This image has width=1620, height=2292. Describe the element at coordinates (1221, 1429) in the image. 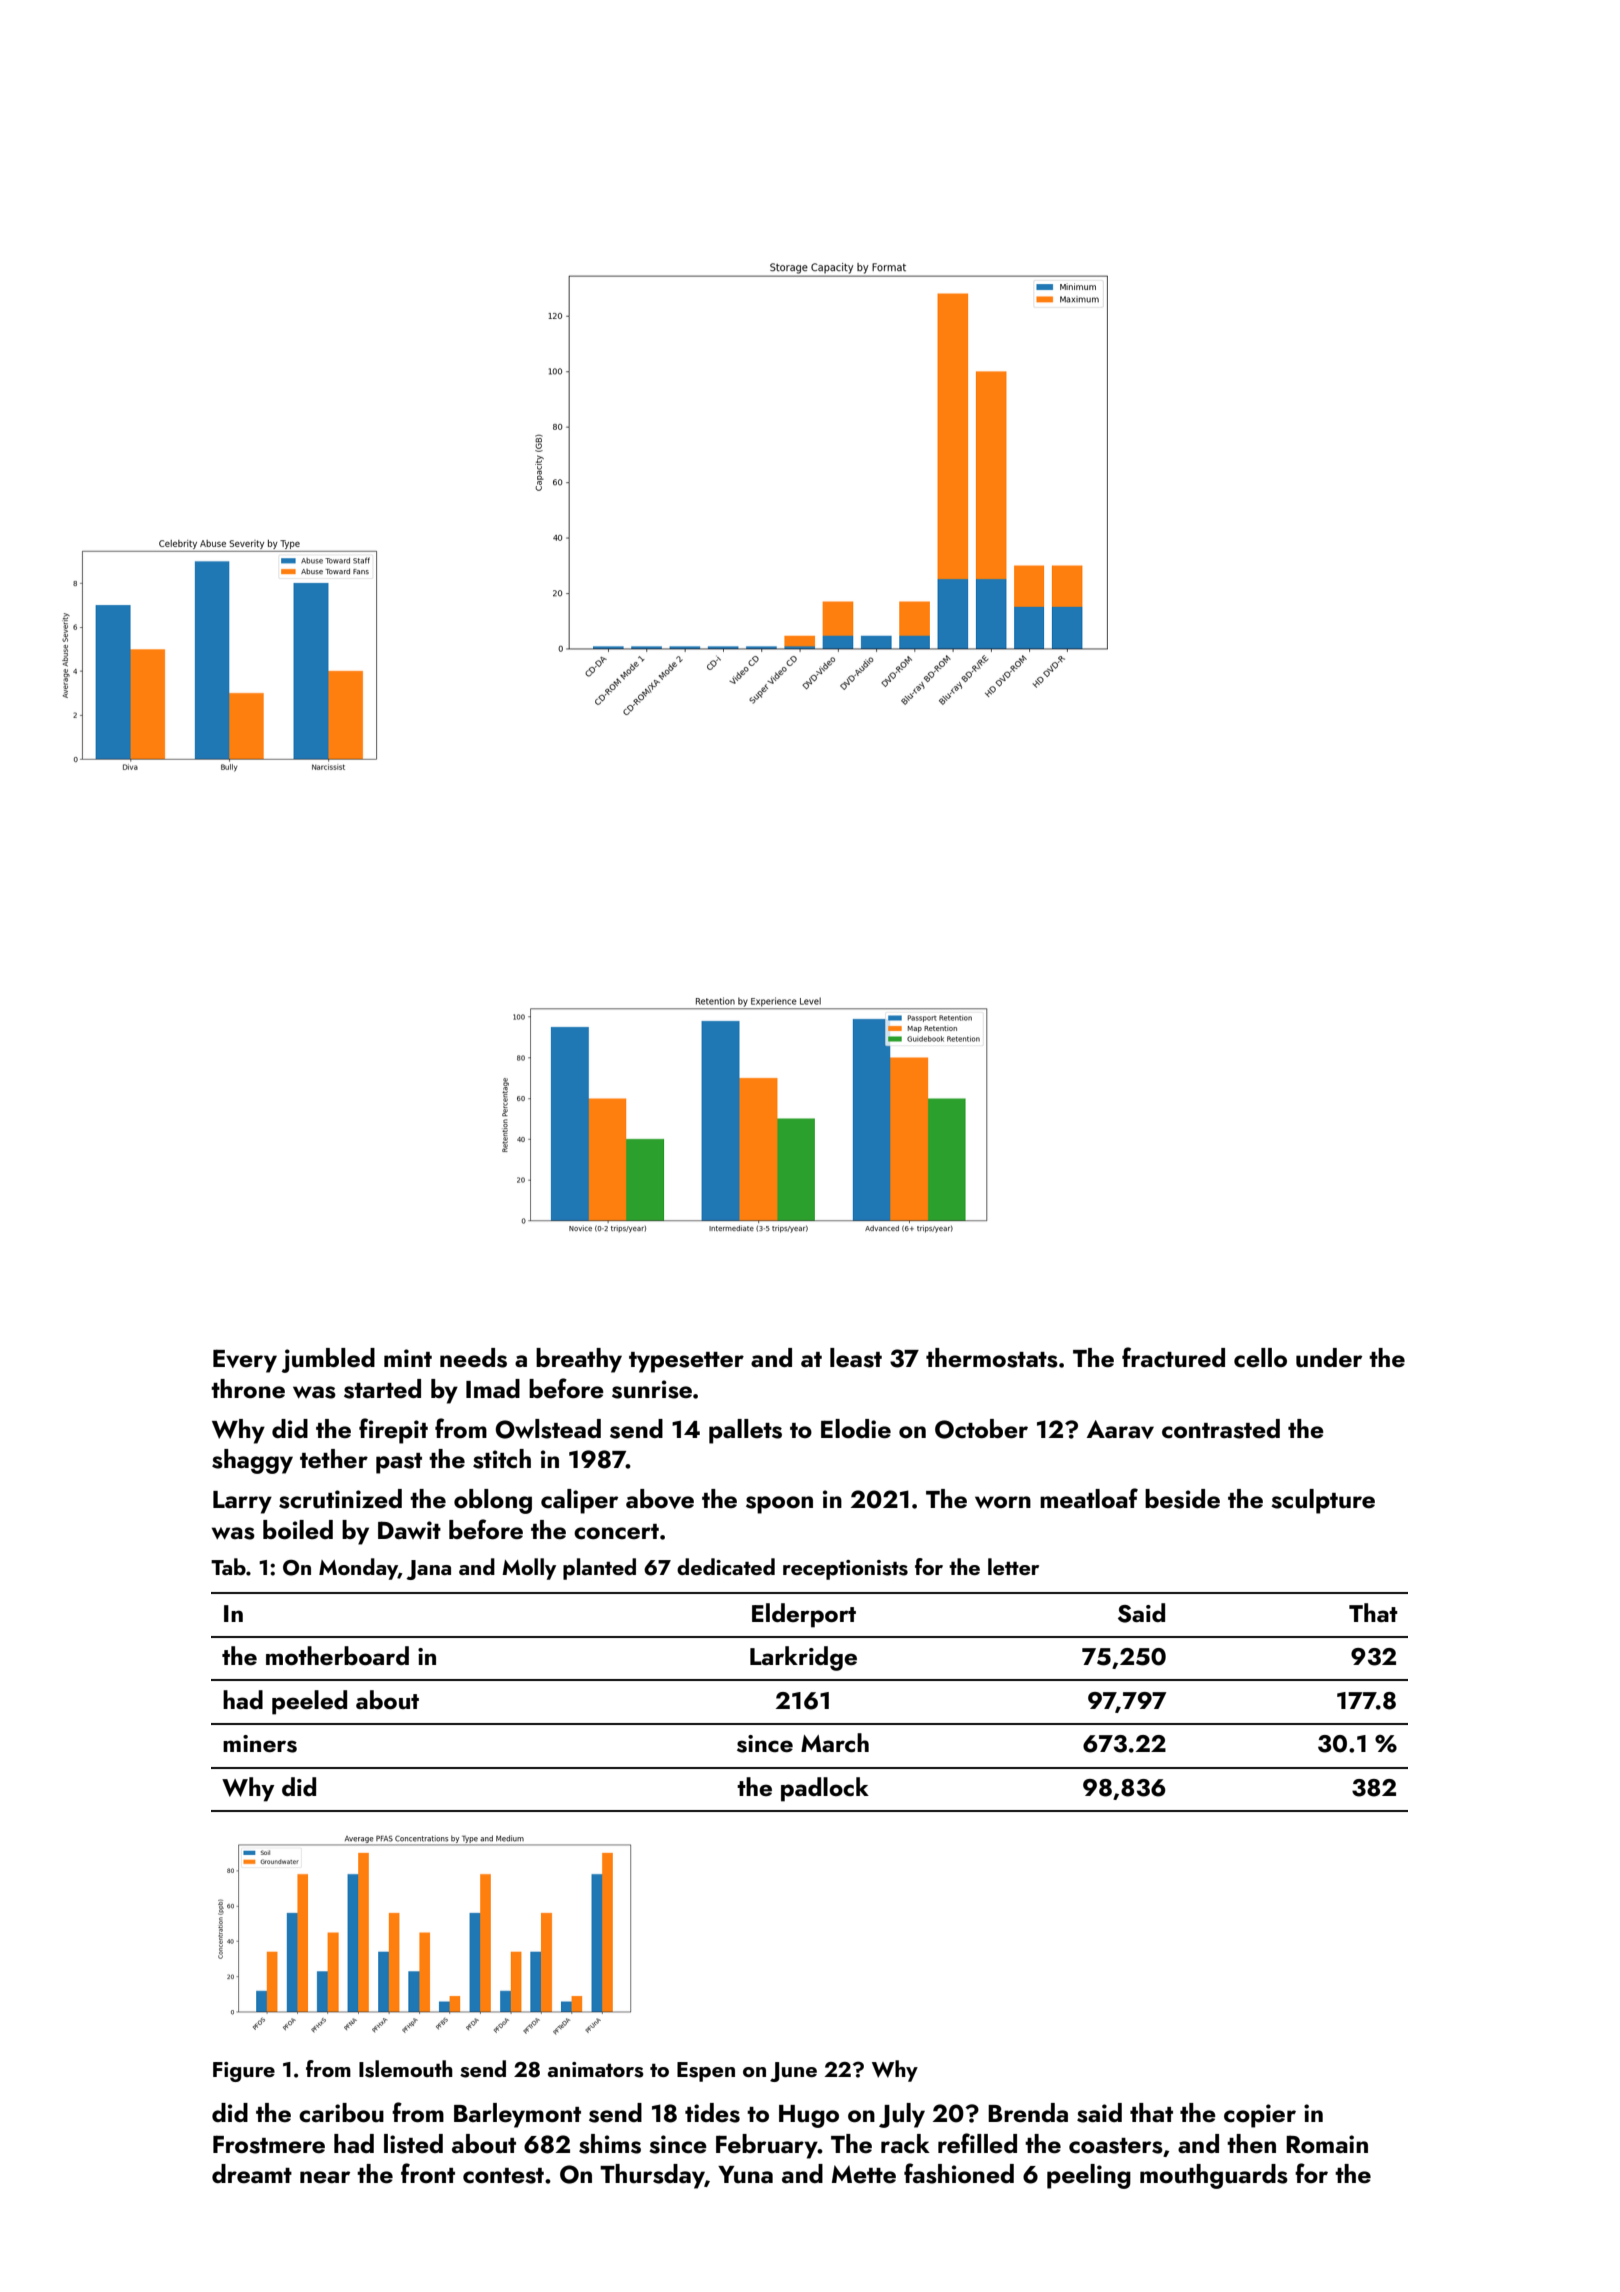

I see `contrasted` at that location.
